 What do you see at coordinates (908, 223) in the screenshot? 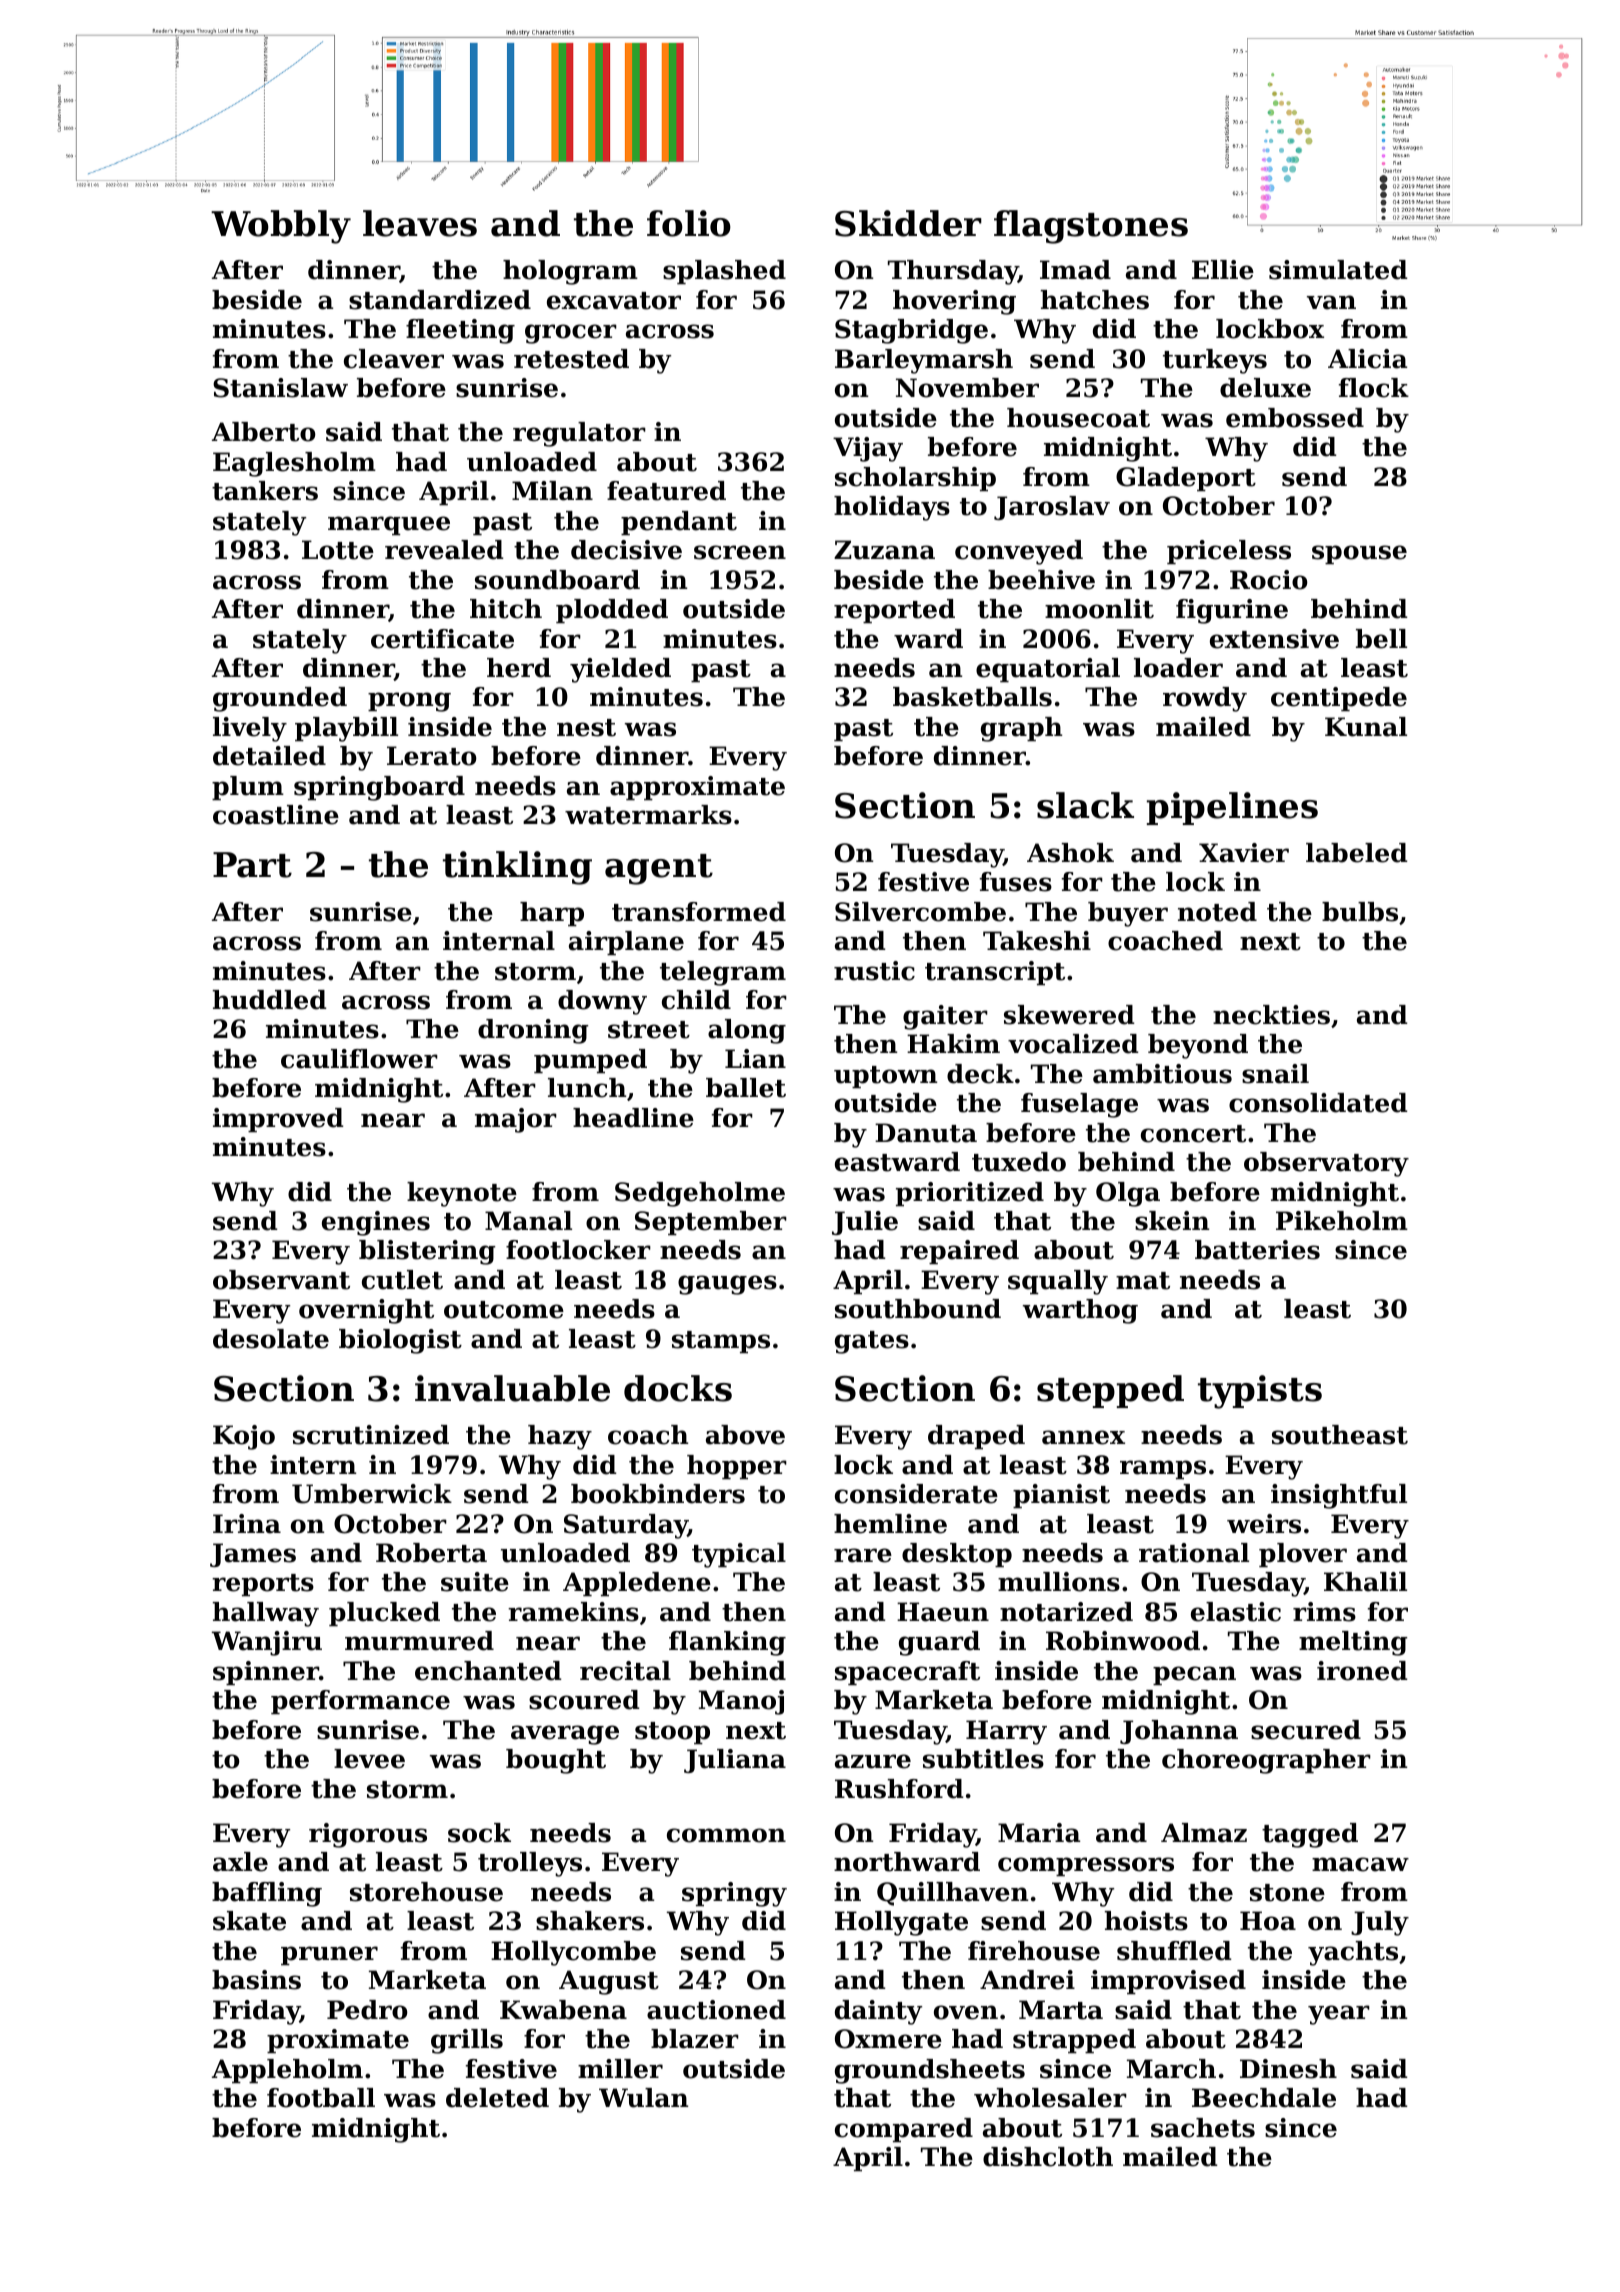
I see `Skidder` at bounding box center [908, 223].
